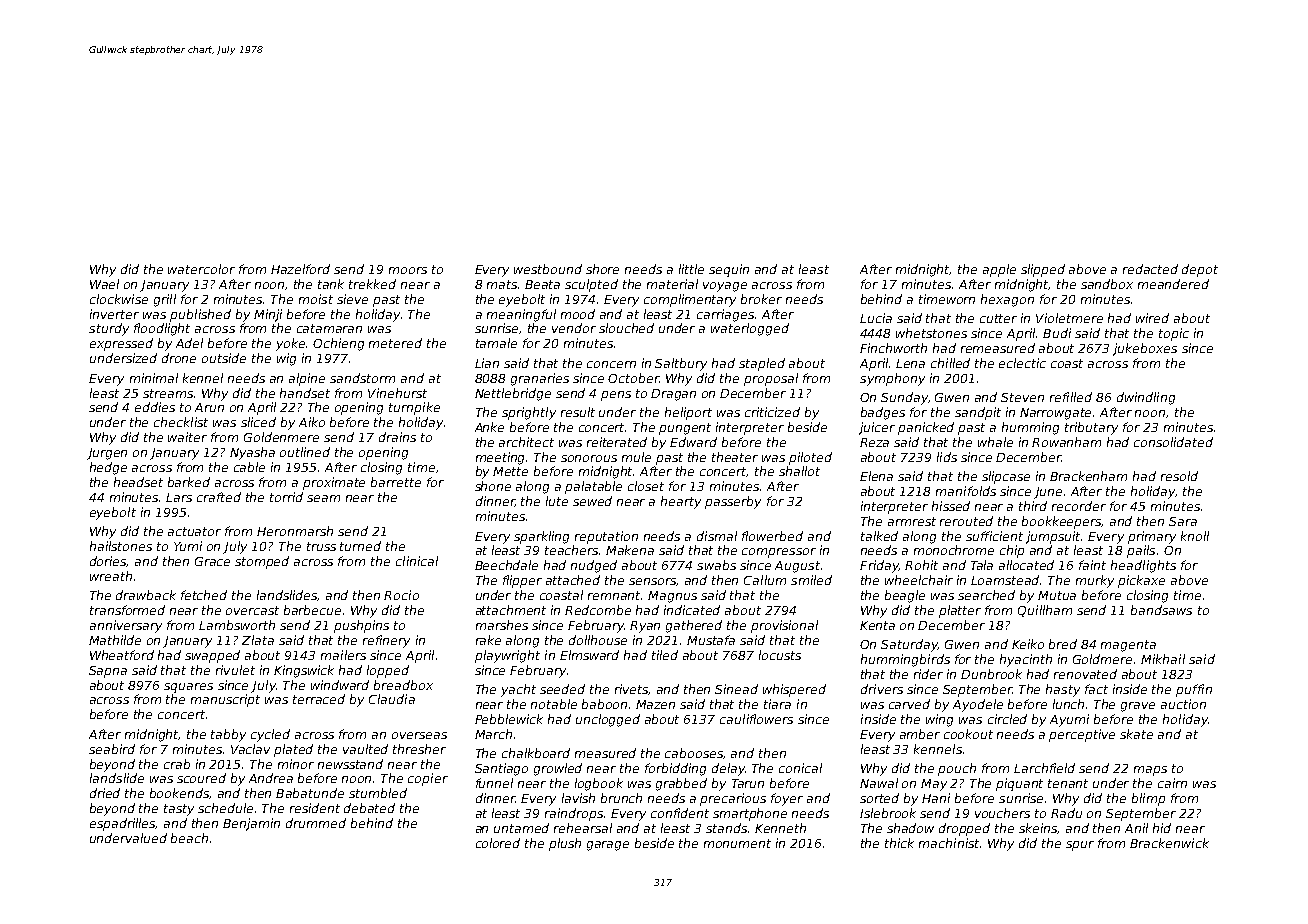  Describe the element at coordinates (1150, 269) in the document. I see `redacted` at that location.
